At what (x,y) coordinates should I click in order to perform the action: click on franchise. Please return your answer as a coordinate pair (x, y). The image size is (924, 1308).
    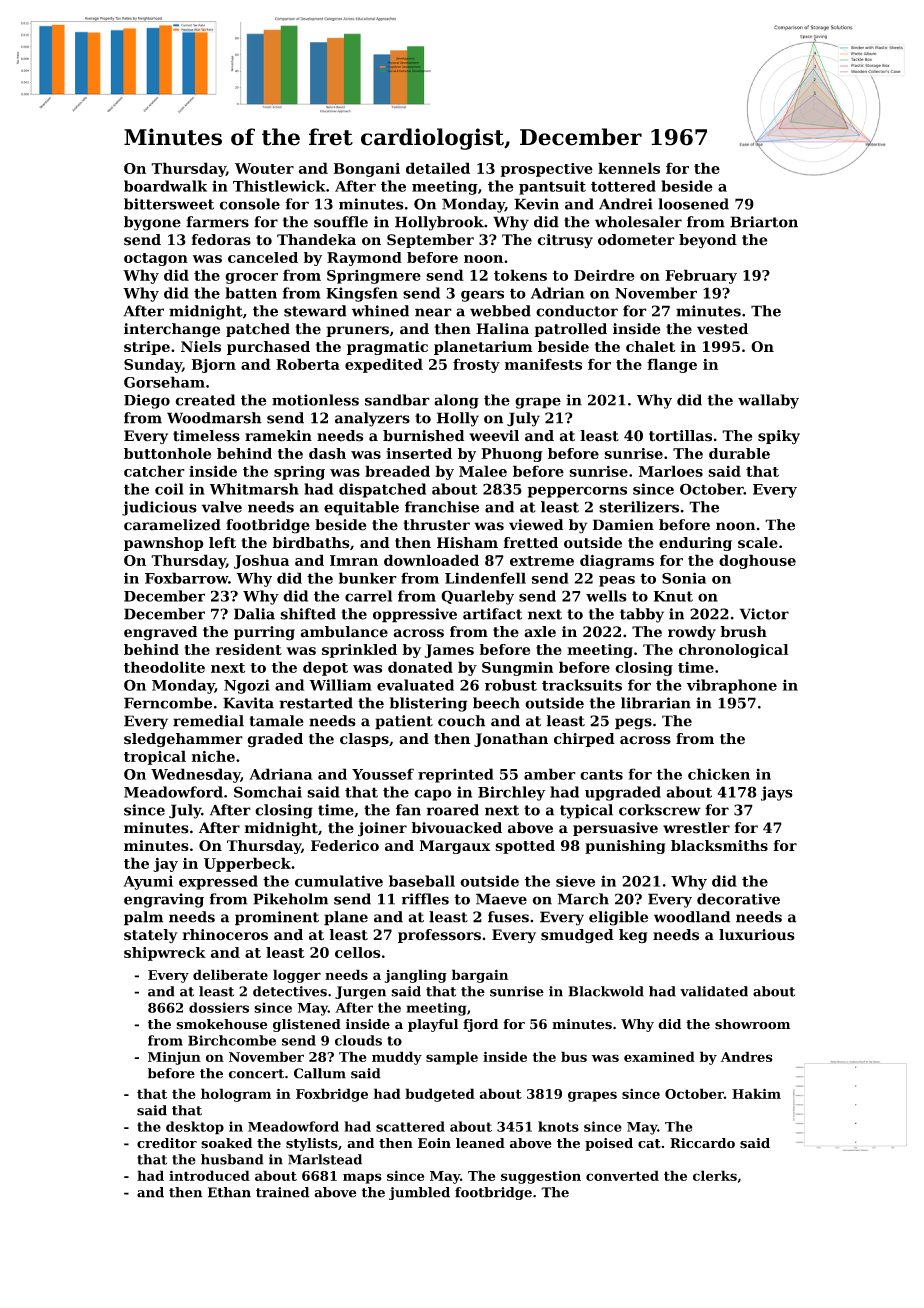
    Looking at the image, I should click on (442, 507).
